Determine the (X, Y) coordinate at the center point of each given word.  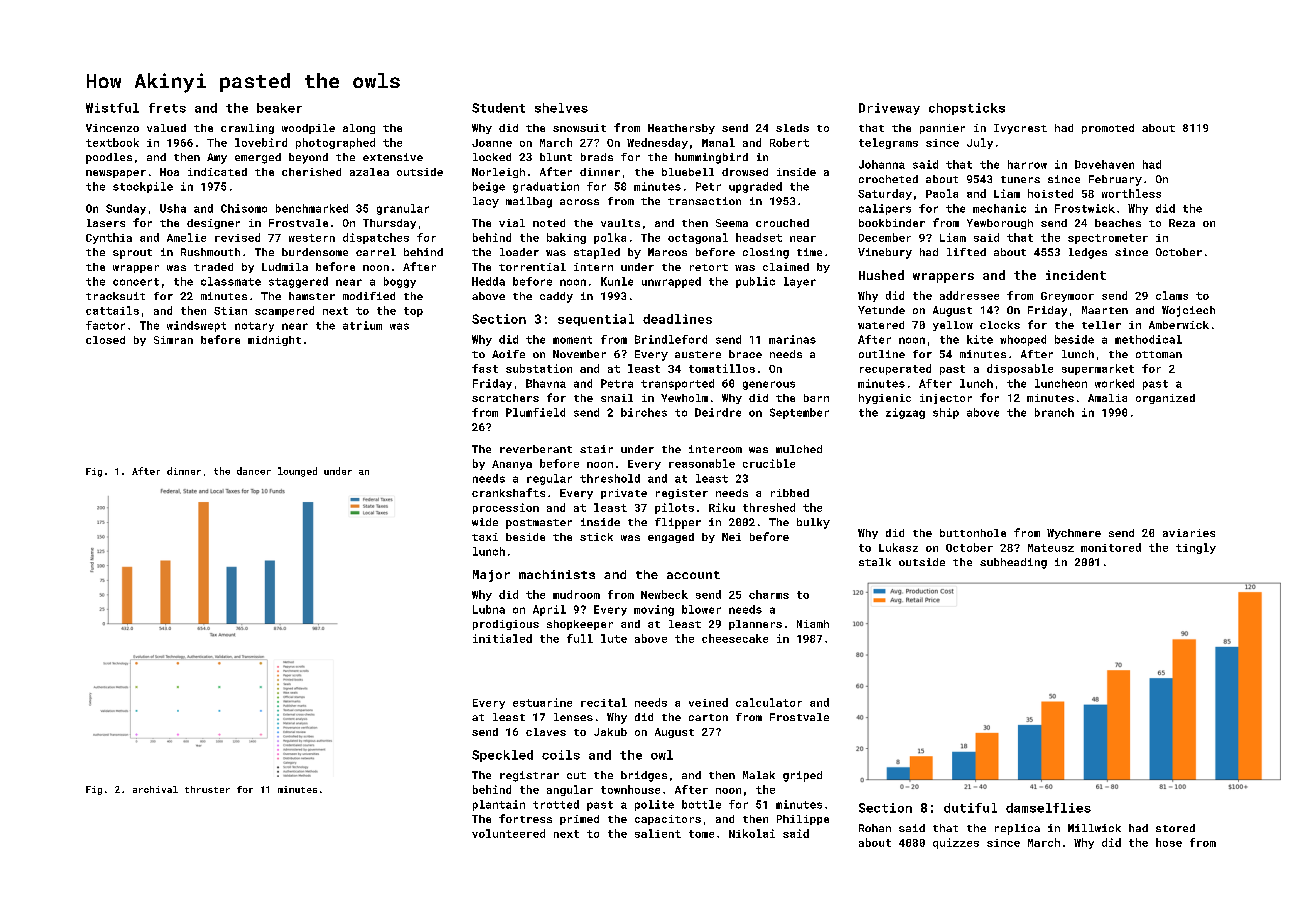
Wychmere (1074, 534)
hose (1169, 842)
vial (512, 223)
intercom (715, 449)
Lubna (489, 609)
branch (1054, 412)
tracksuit (115, 296)
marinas (792, 339)
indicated (217, 172)
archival (155, 789)
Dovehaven (1104, 164)
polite (654, 805)
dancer (254, 471)
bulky (813, 523)
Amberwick (1179, 325)
